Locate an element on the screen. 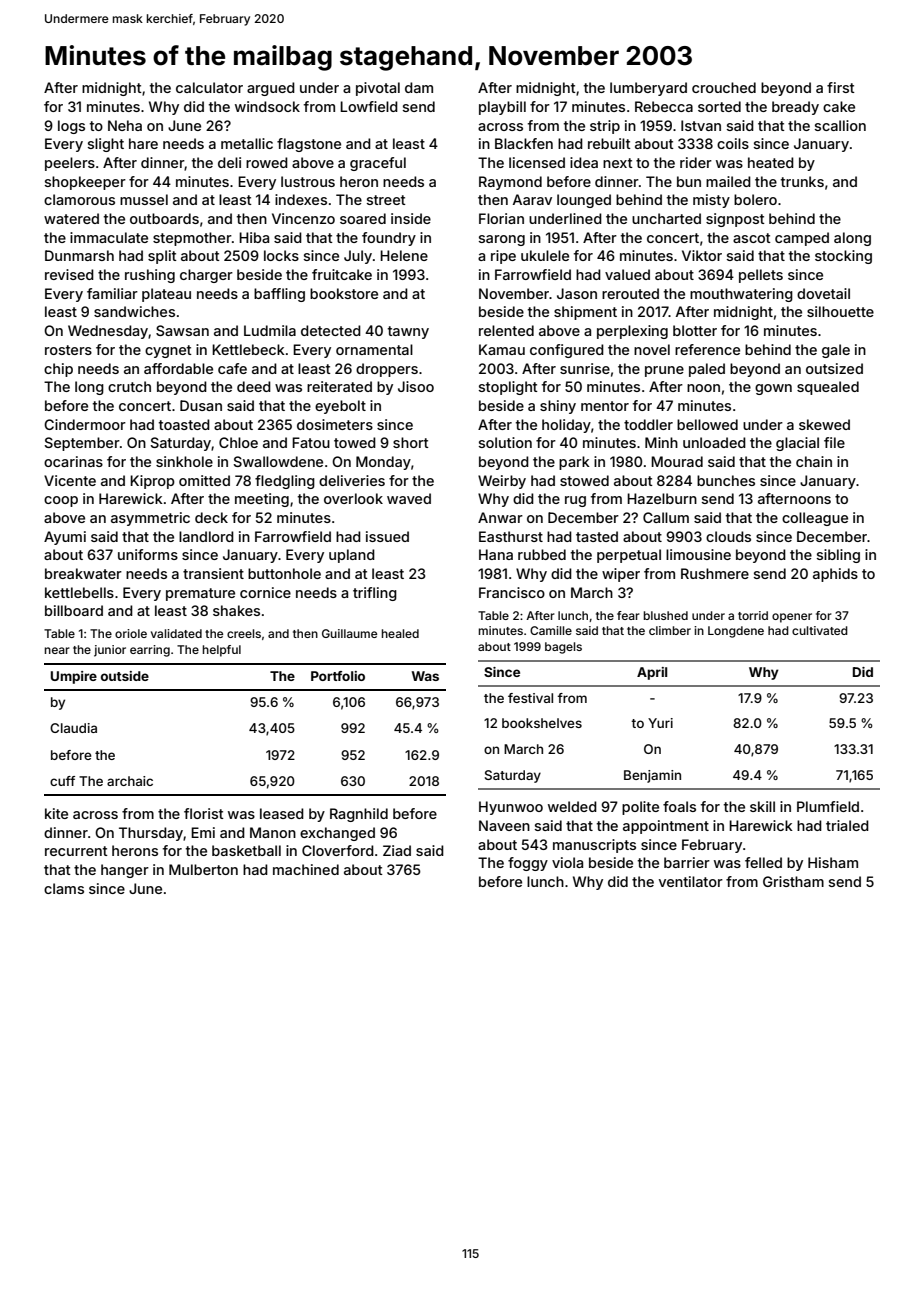 The width and height of the screenshot is (924, 1308). glacial is located at coordinates (797, 444).
